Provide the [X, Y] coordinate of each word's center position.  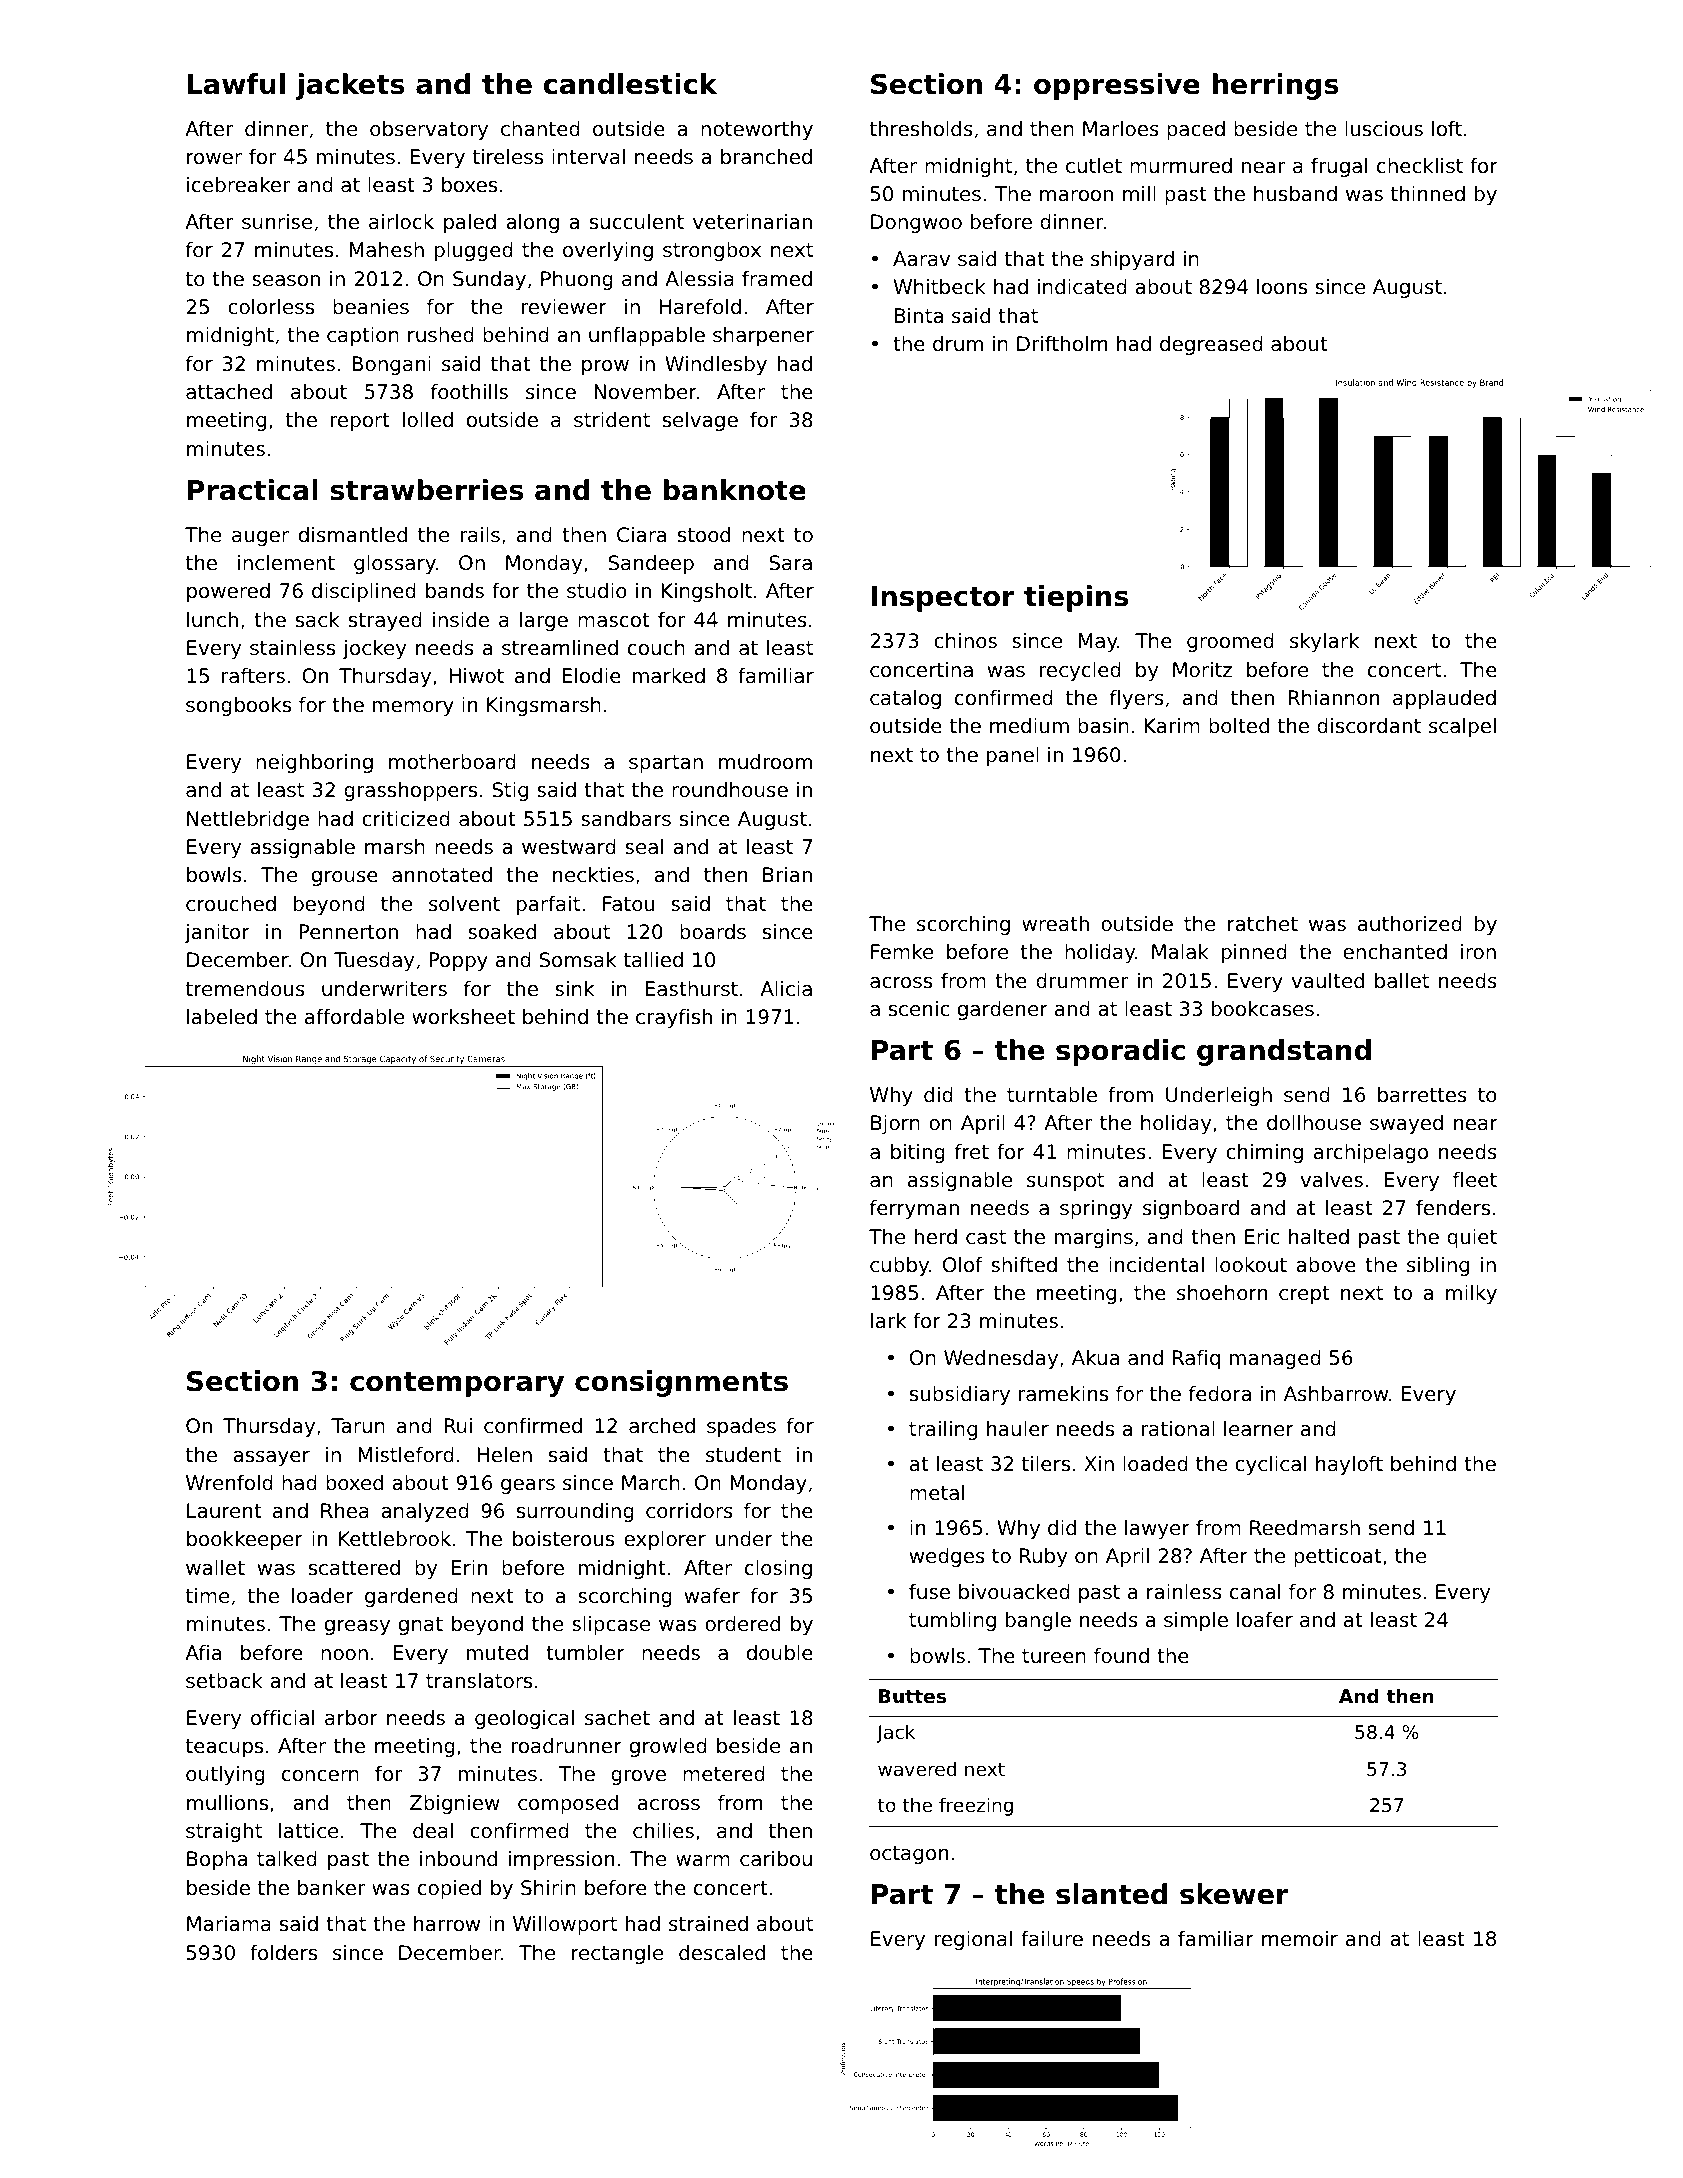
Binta [919, 316]
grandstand [1284, 1052]
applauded [1444, 699]
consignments [681, 1383]
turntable [1052, 1095]
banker [331, 1888]
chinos [965, 641]
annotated [442, 875]
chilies [663, 1831]
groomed [1230, 642]
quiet [1472, 1238]
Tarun [358, 1426]
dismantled [353, 535]
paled [470, 223]
